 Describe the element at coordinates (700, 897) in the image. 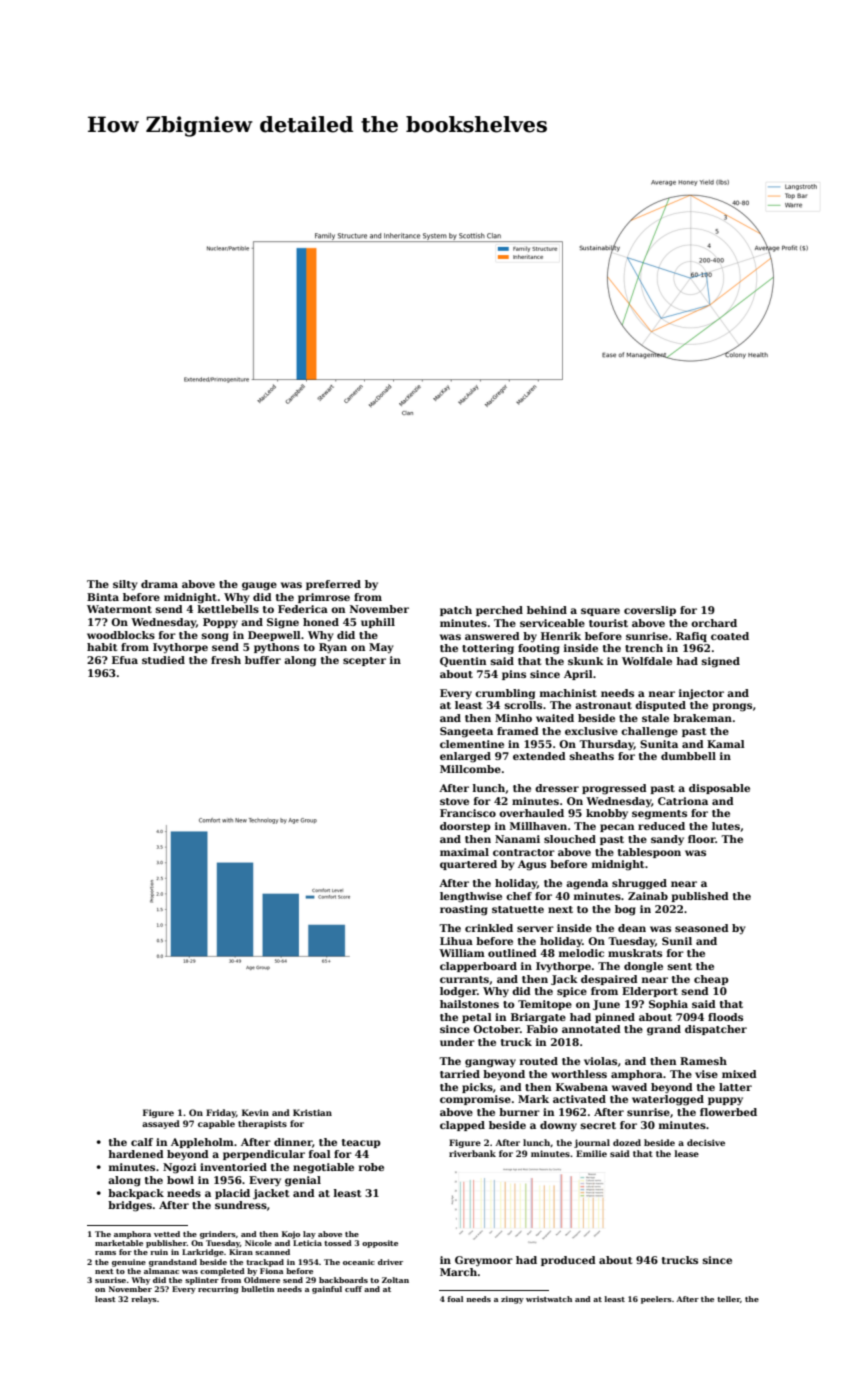

I see `published` at that location.
